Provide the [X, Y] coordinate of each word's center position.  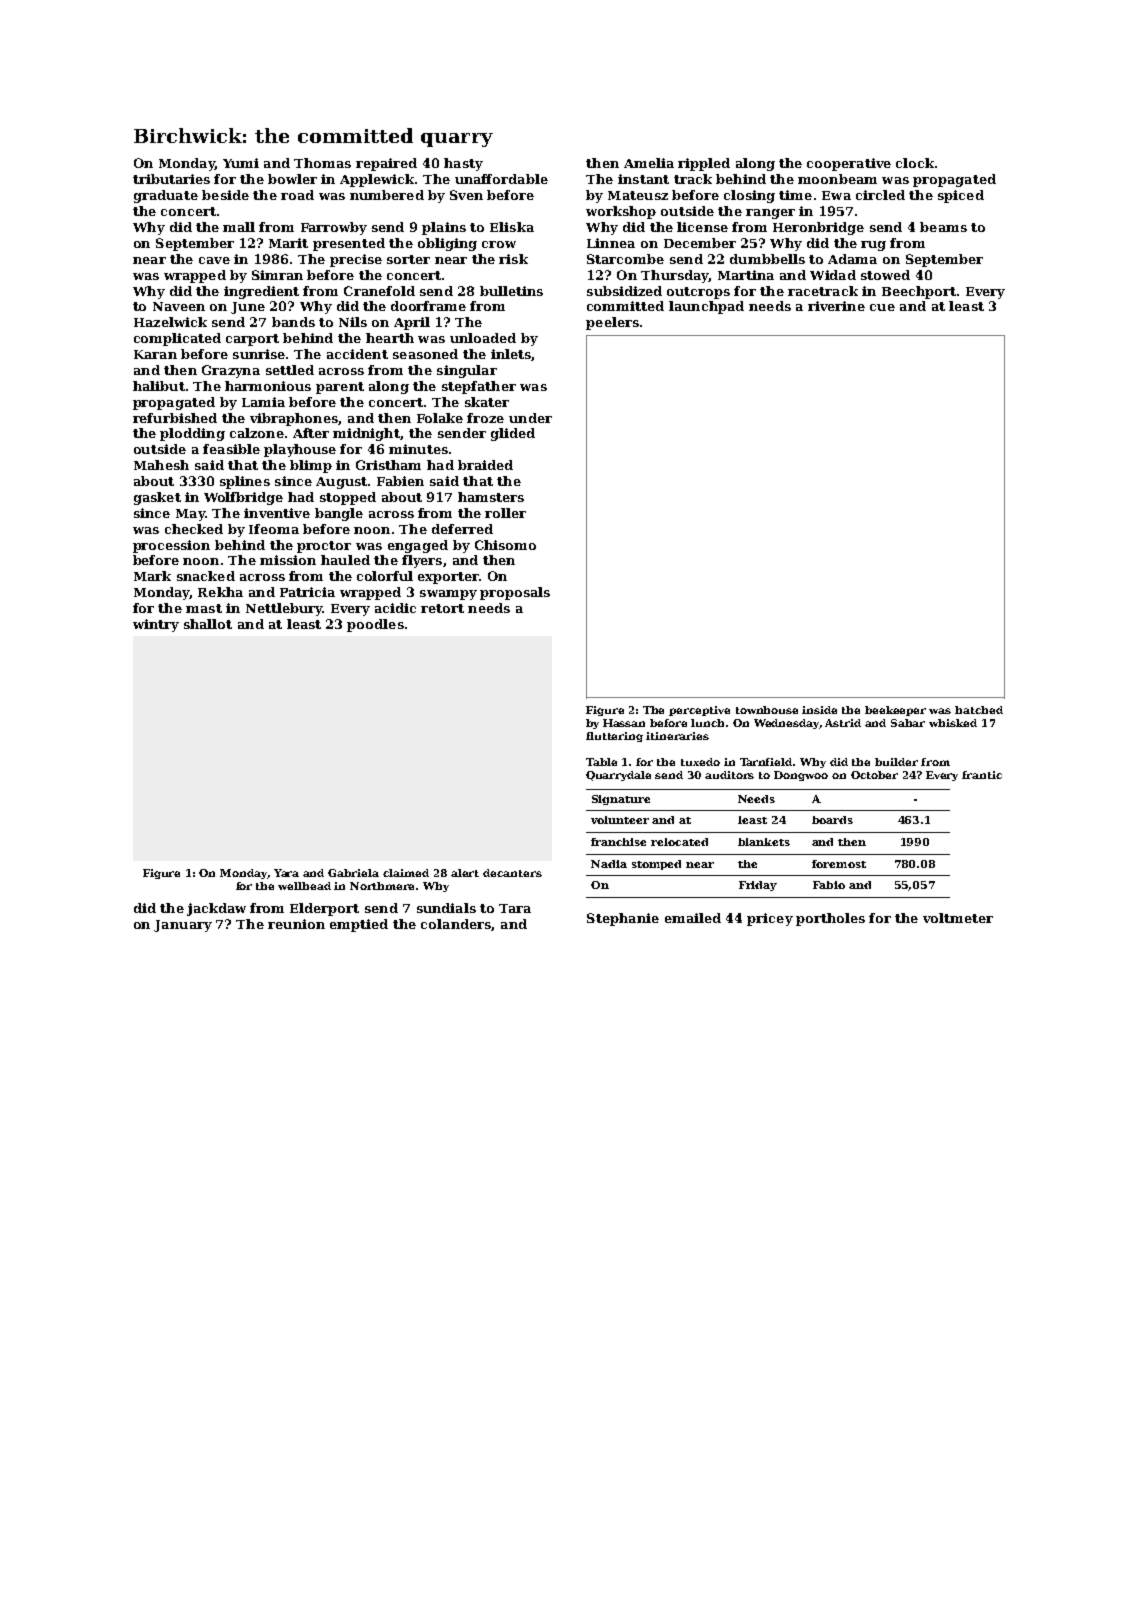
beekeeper [895, 711]
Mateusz [638, 195]
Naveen [179, 306]
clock [915, 163]
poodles [375, 625]
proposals [515, 593]
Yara [286, 873]
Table [601, 762]
